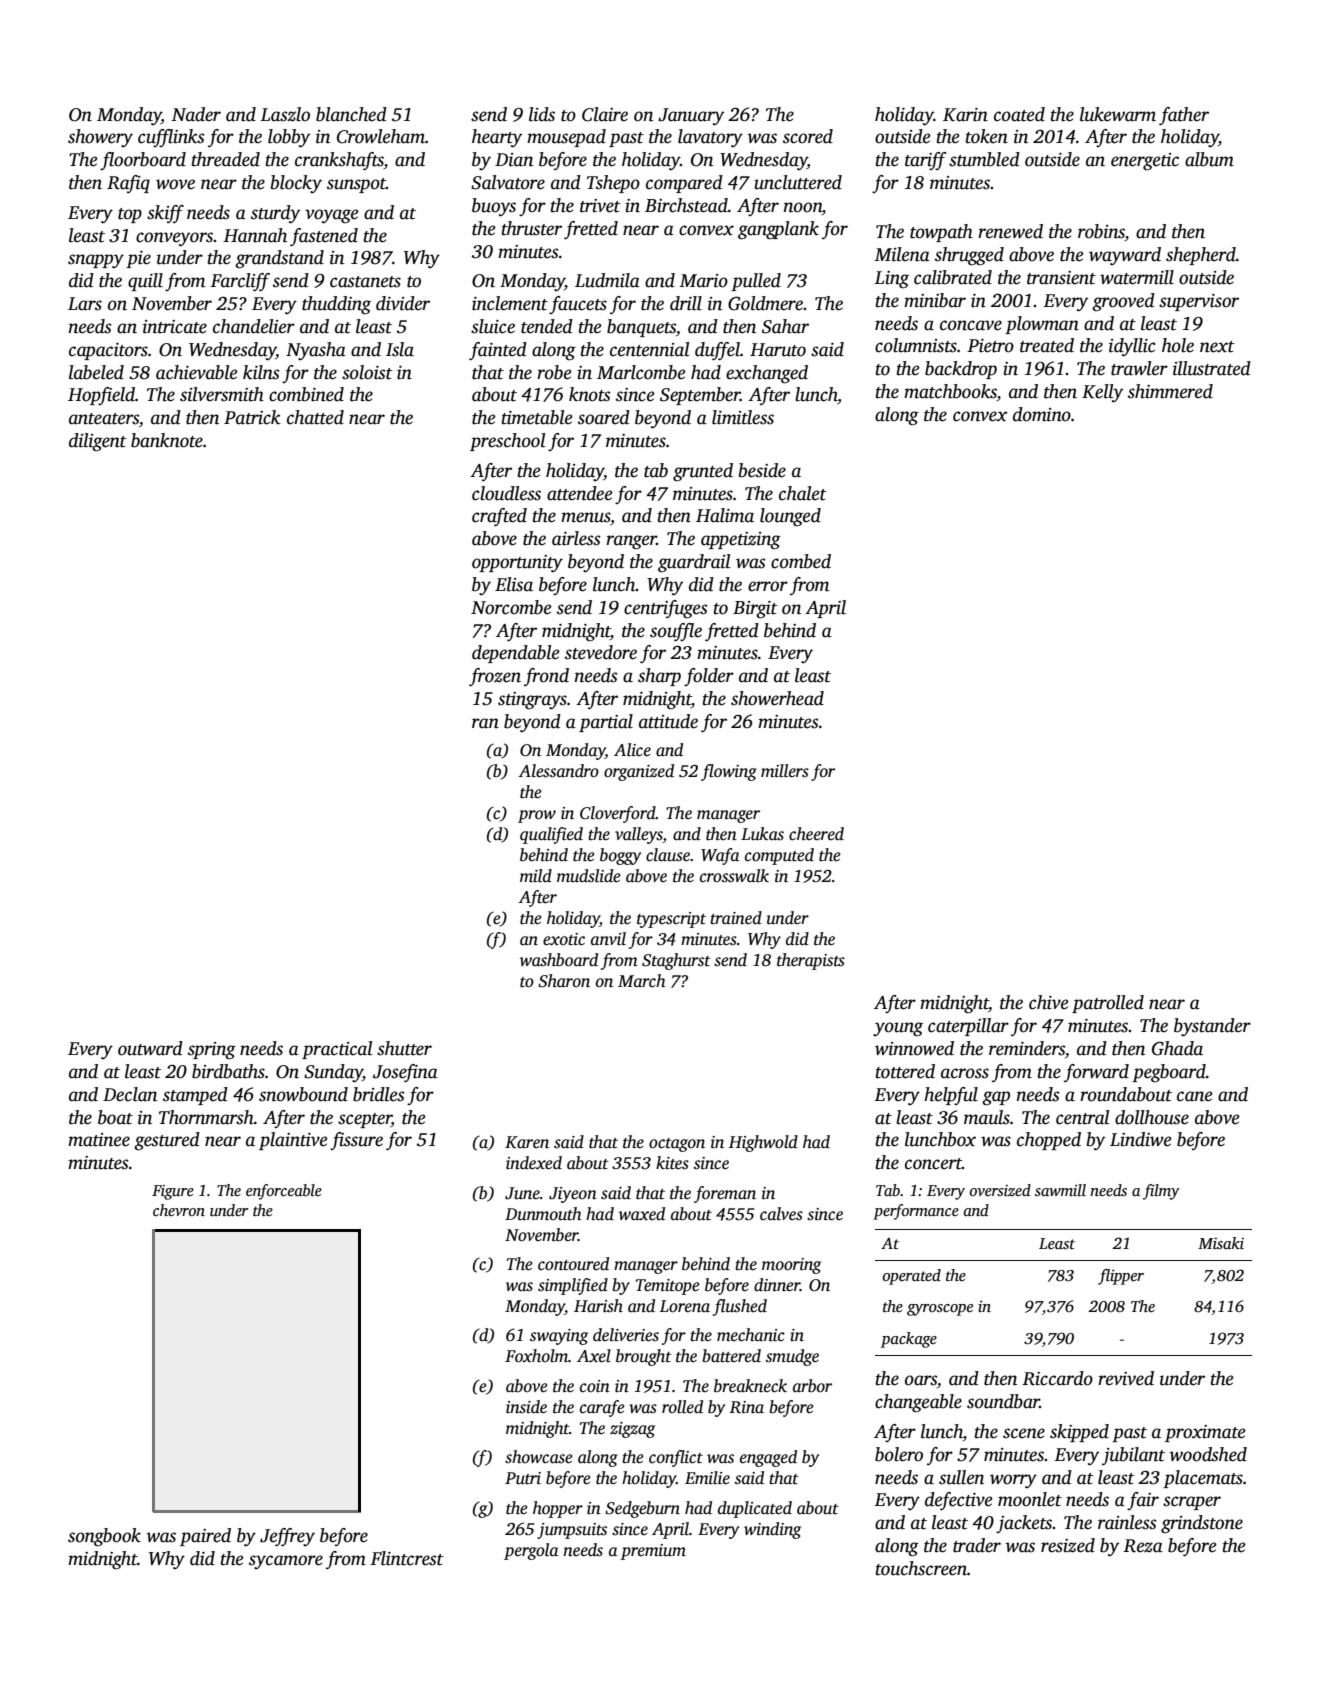  I want to click on premium, so click(653, 1552).
